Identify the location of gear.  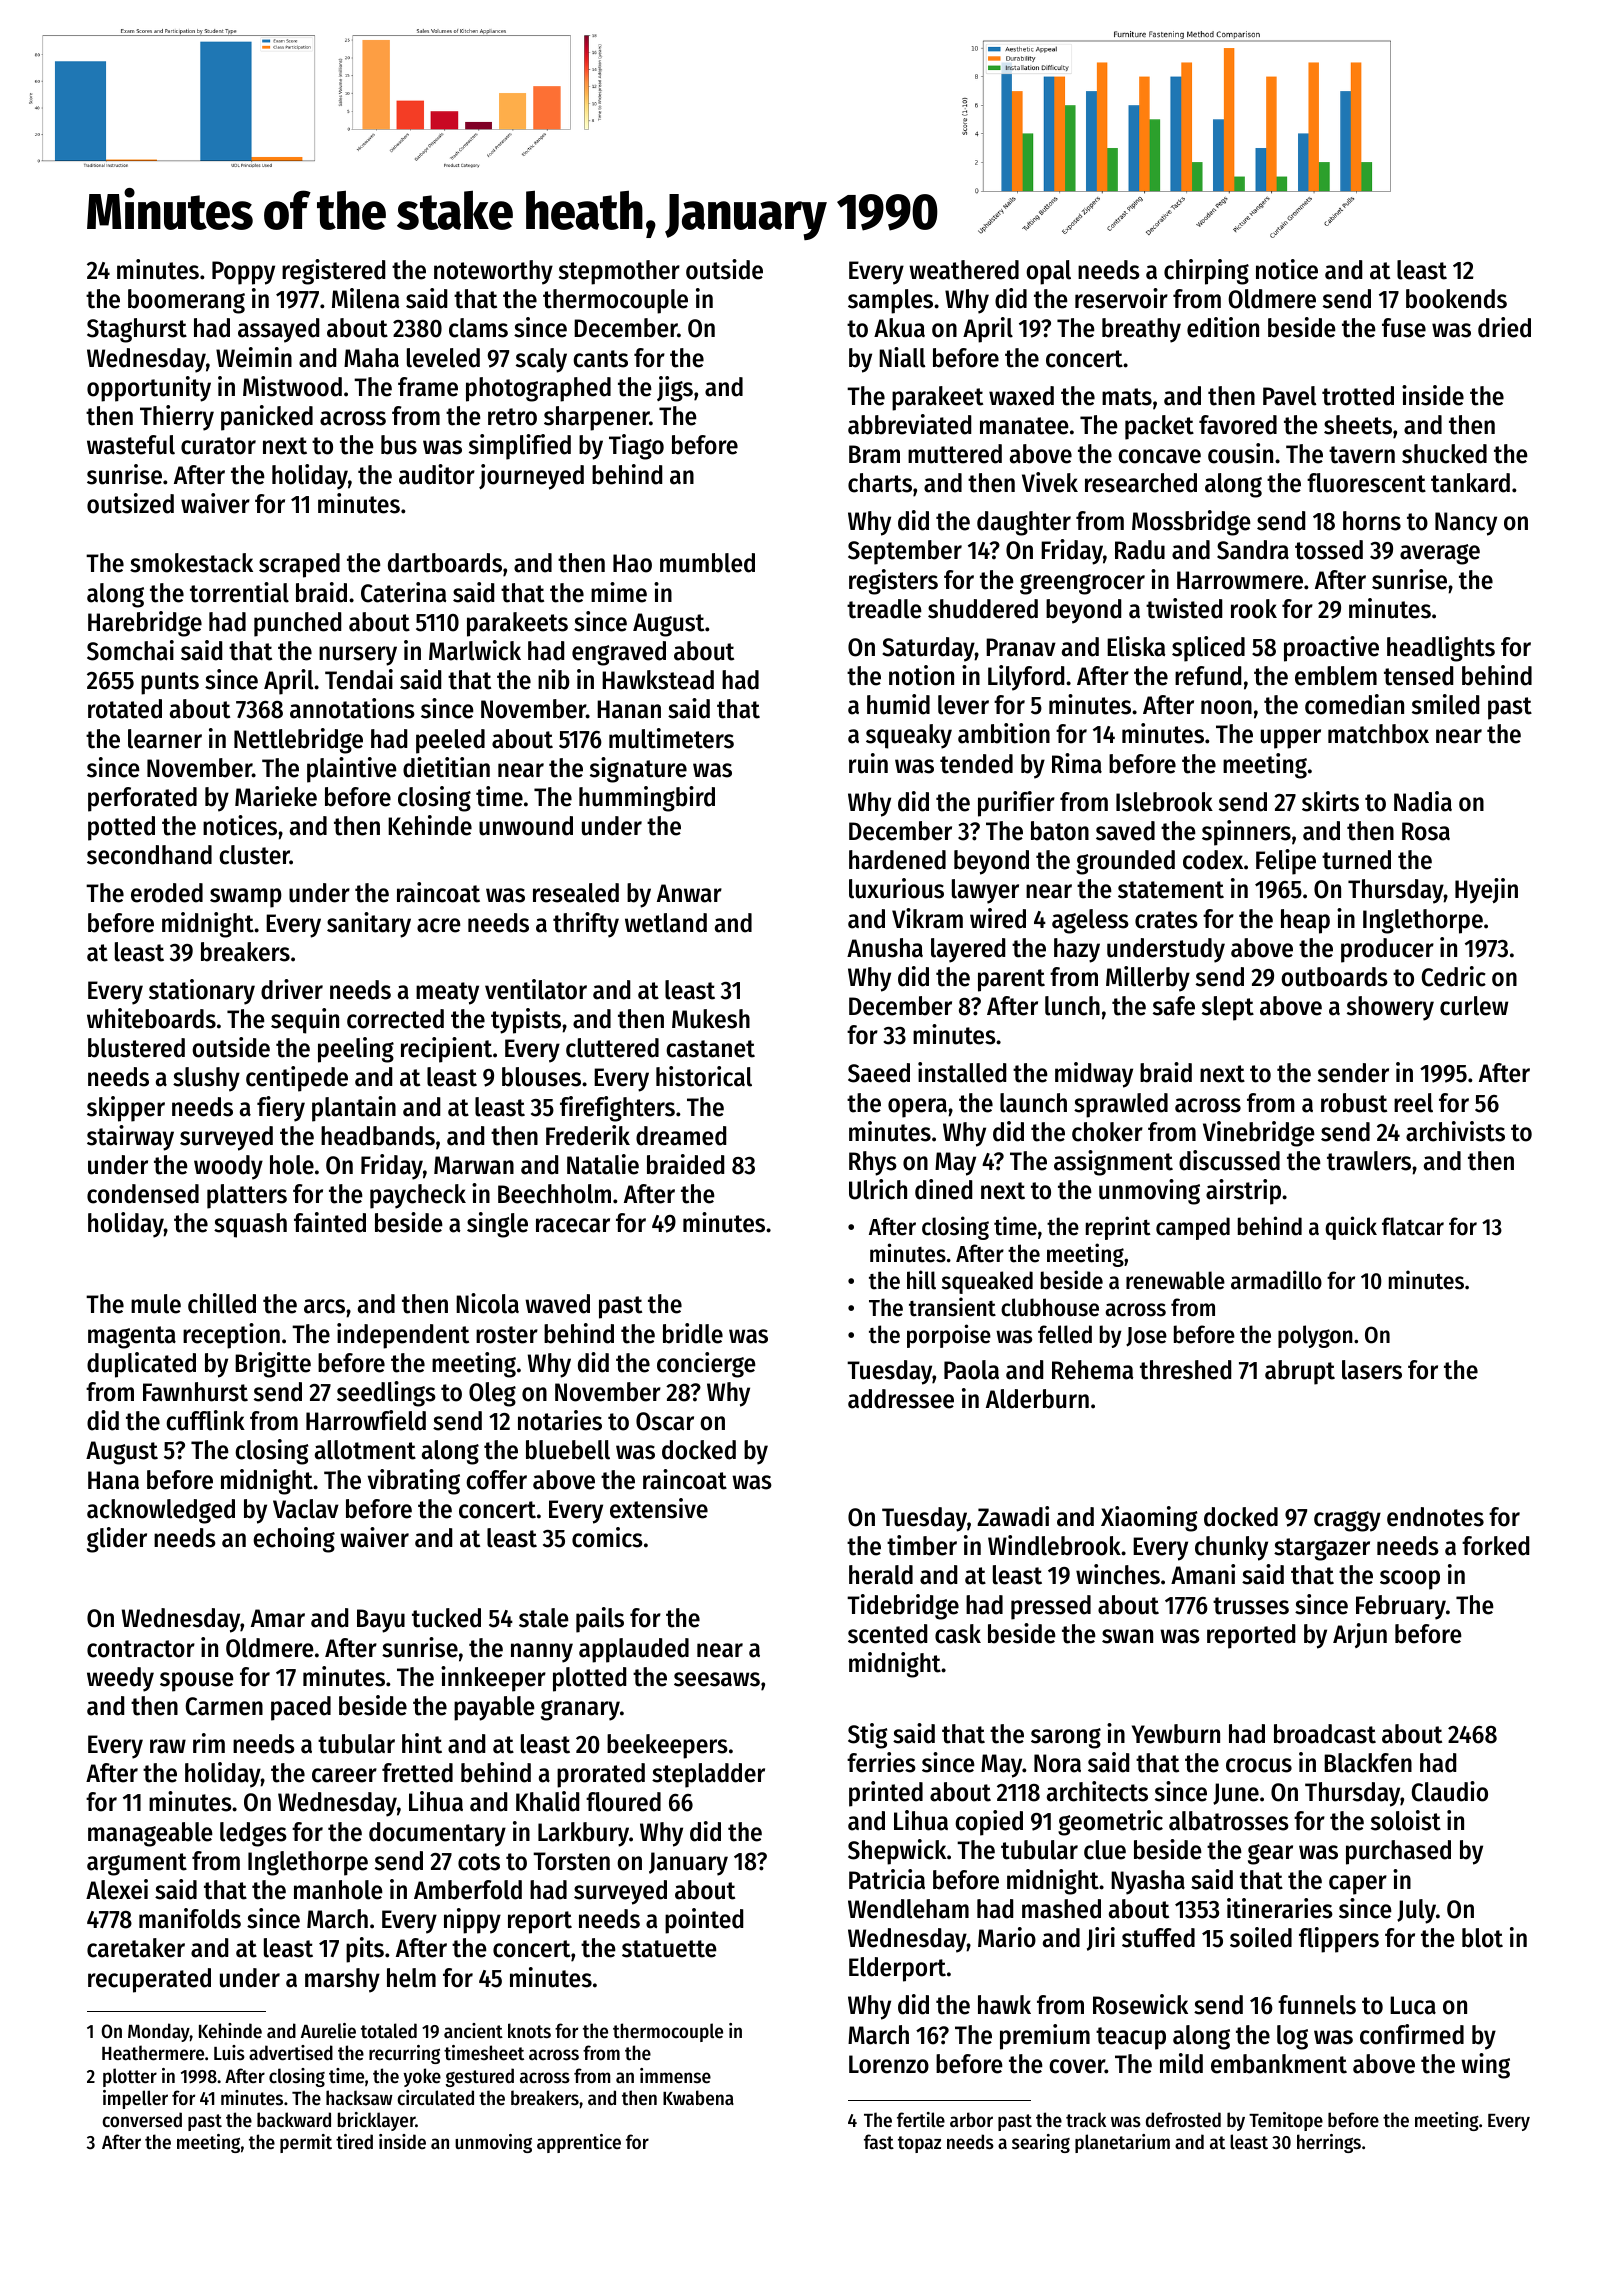
(1270, 1854).
